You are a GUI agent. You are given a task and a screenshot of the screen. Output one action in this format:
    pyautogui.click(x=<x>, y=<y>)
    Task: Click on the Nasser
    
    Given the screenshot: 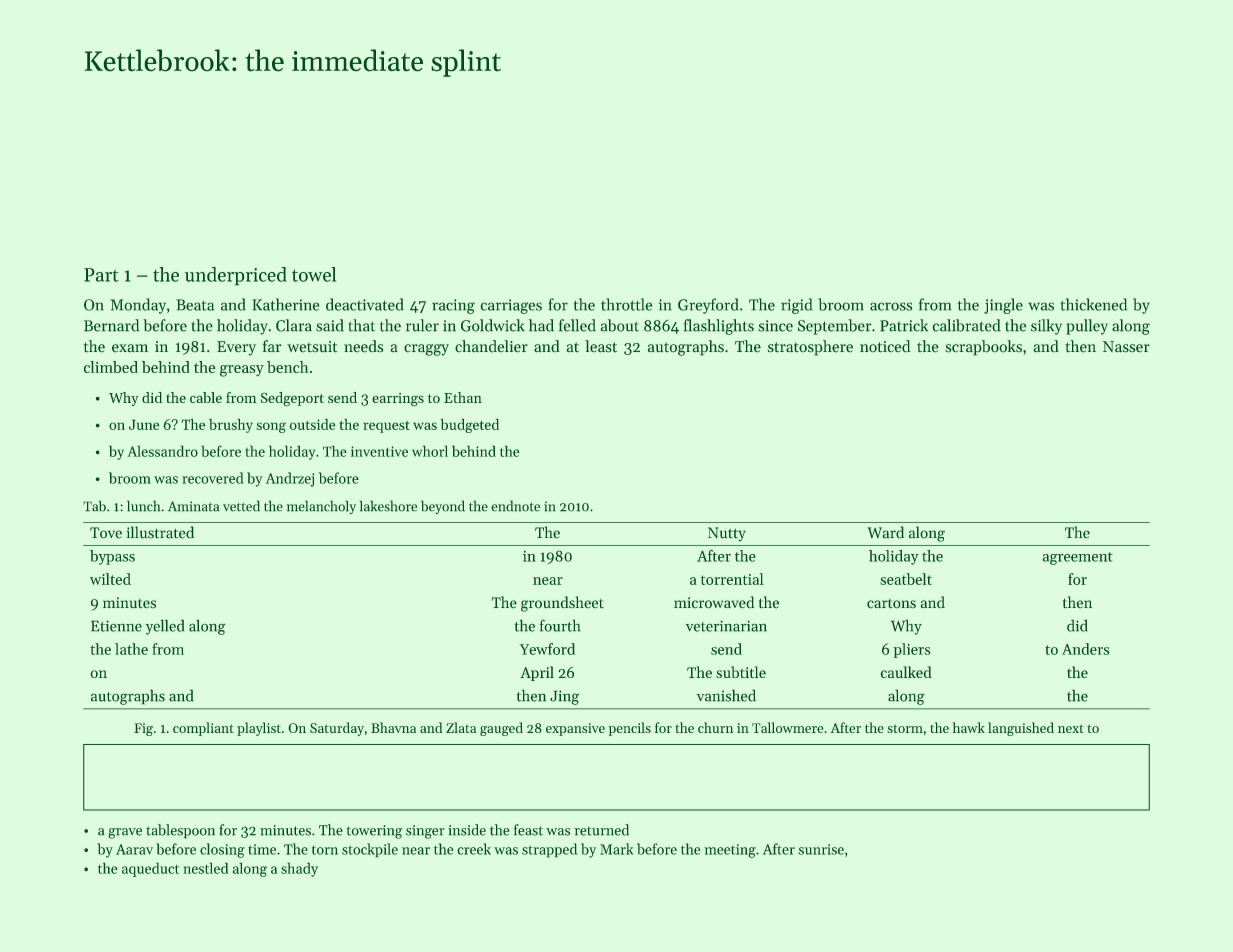 What is the action you would take?
    pyautogui.click(x=1126, y=347)
